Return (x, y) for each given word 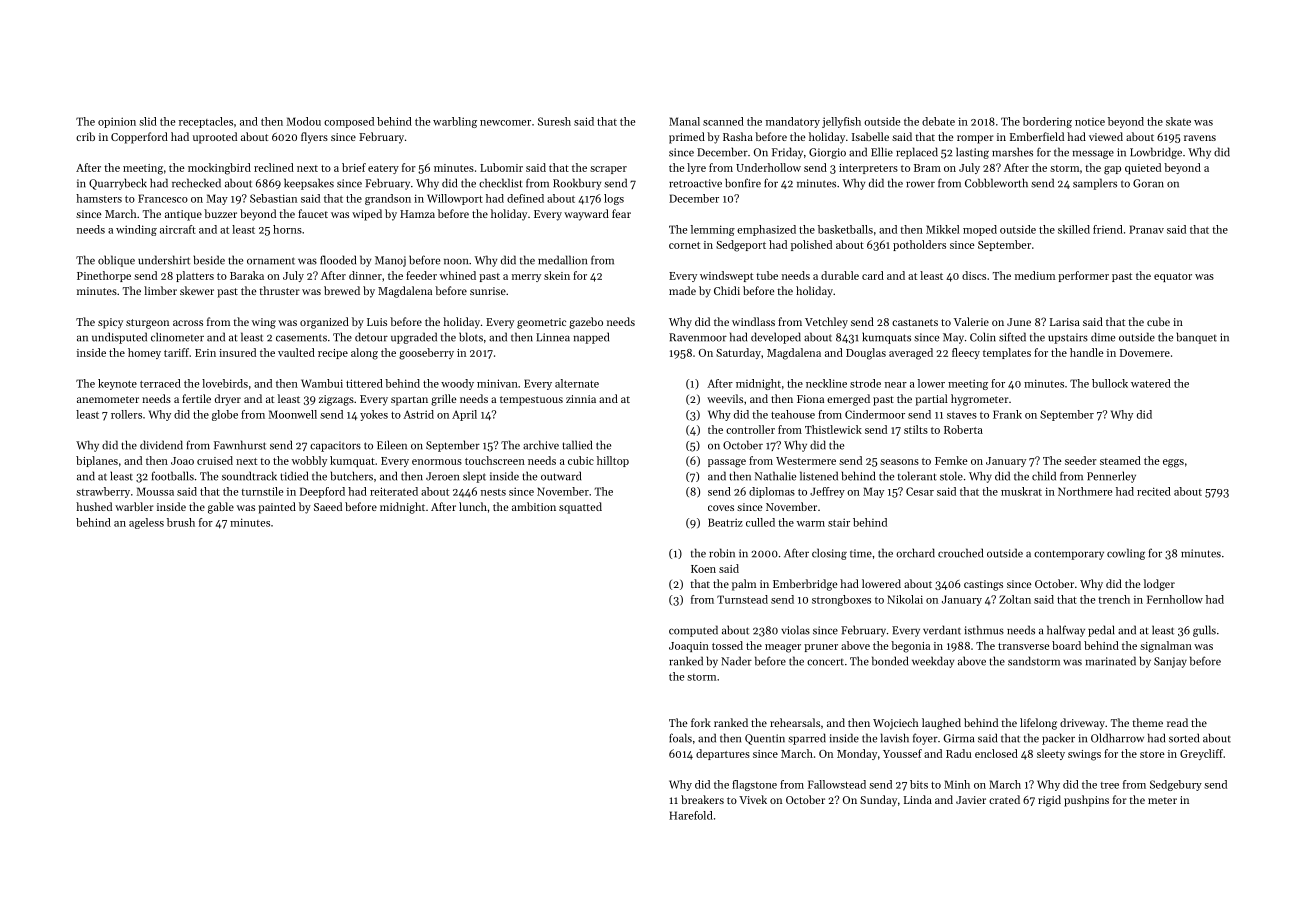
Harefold (691, 815)
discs (974, 275)
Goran (1148, 183)
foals (680, 738)
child (1044, 476)
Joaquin (689, 647)
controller (750, 429)
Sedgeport (741, 246)
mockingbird (219, 169)
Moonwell (293, 414)
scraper (608, 170)
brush (181, 522)
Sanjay (1170, 662)
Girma (959, 738)
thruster (280, 290)
